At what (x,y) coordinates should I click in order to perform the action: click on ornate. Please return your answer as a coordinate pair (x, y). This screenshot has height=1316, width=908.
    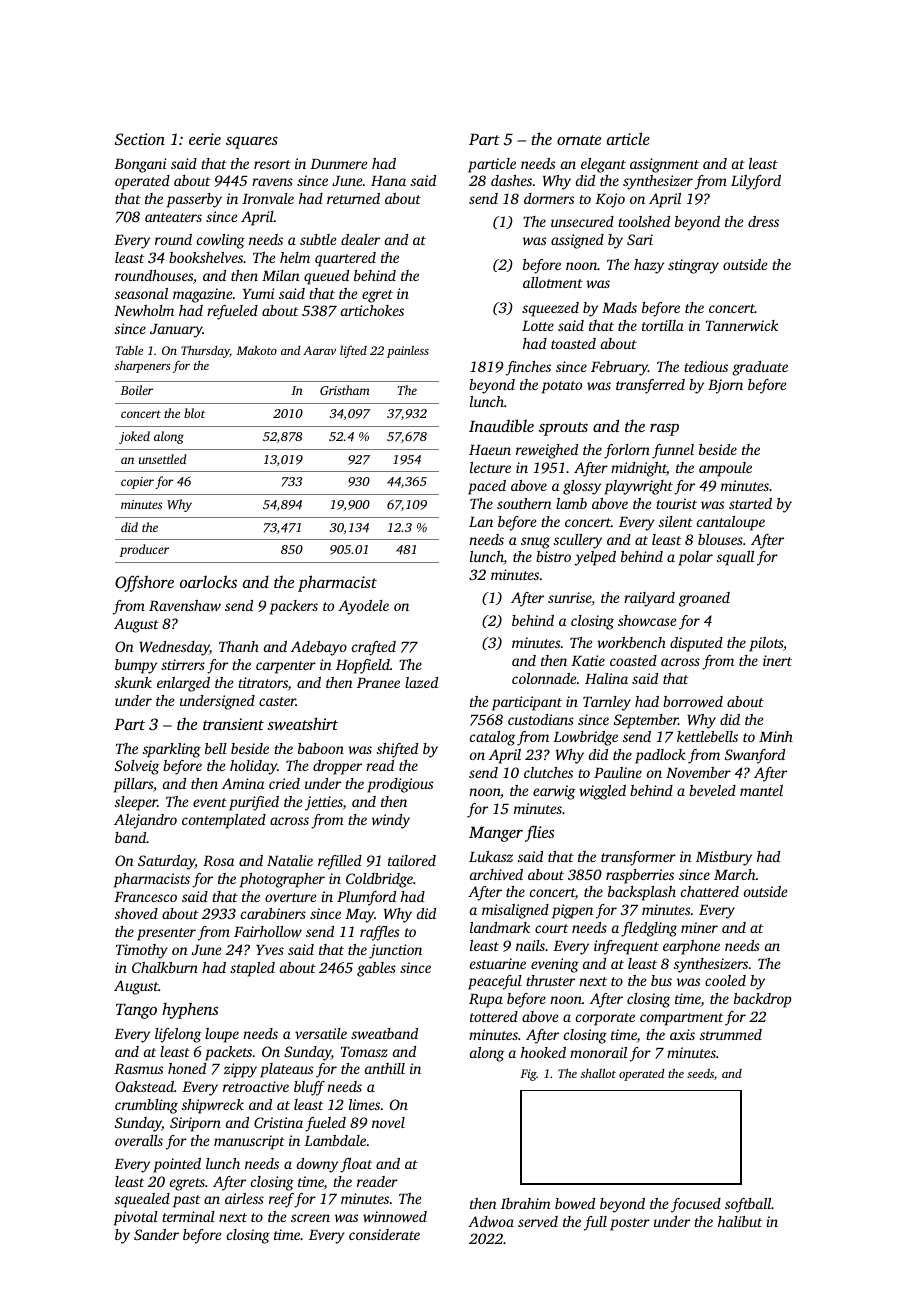
    Looking at the image, I should click on (579, 140).
